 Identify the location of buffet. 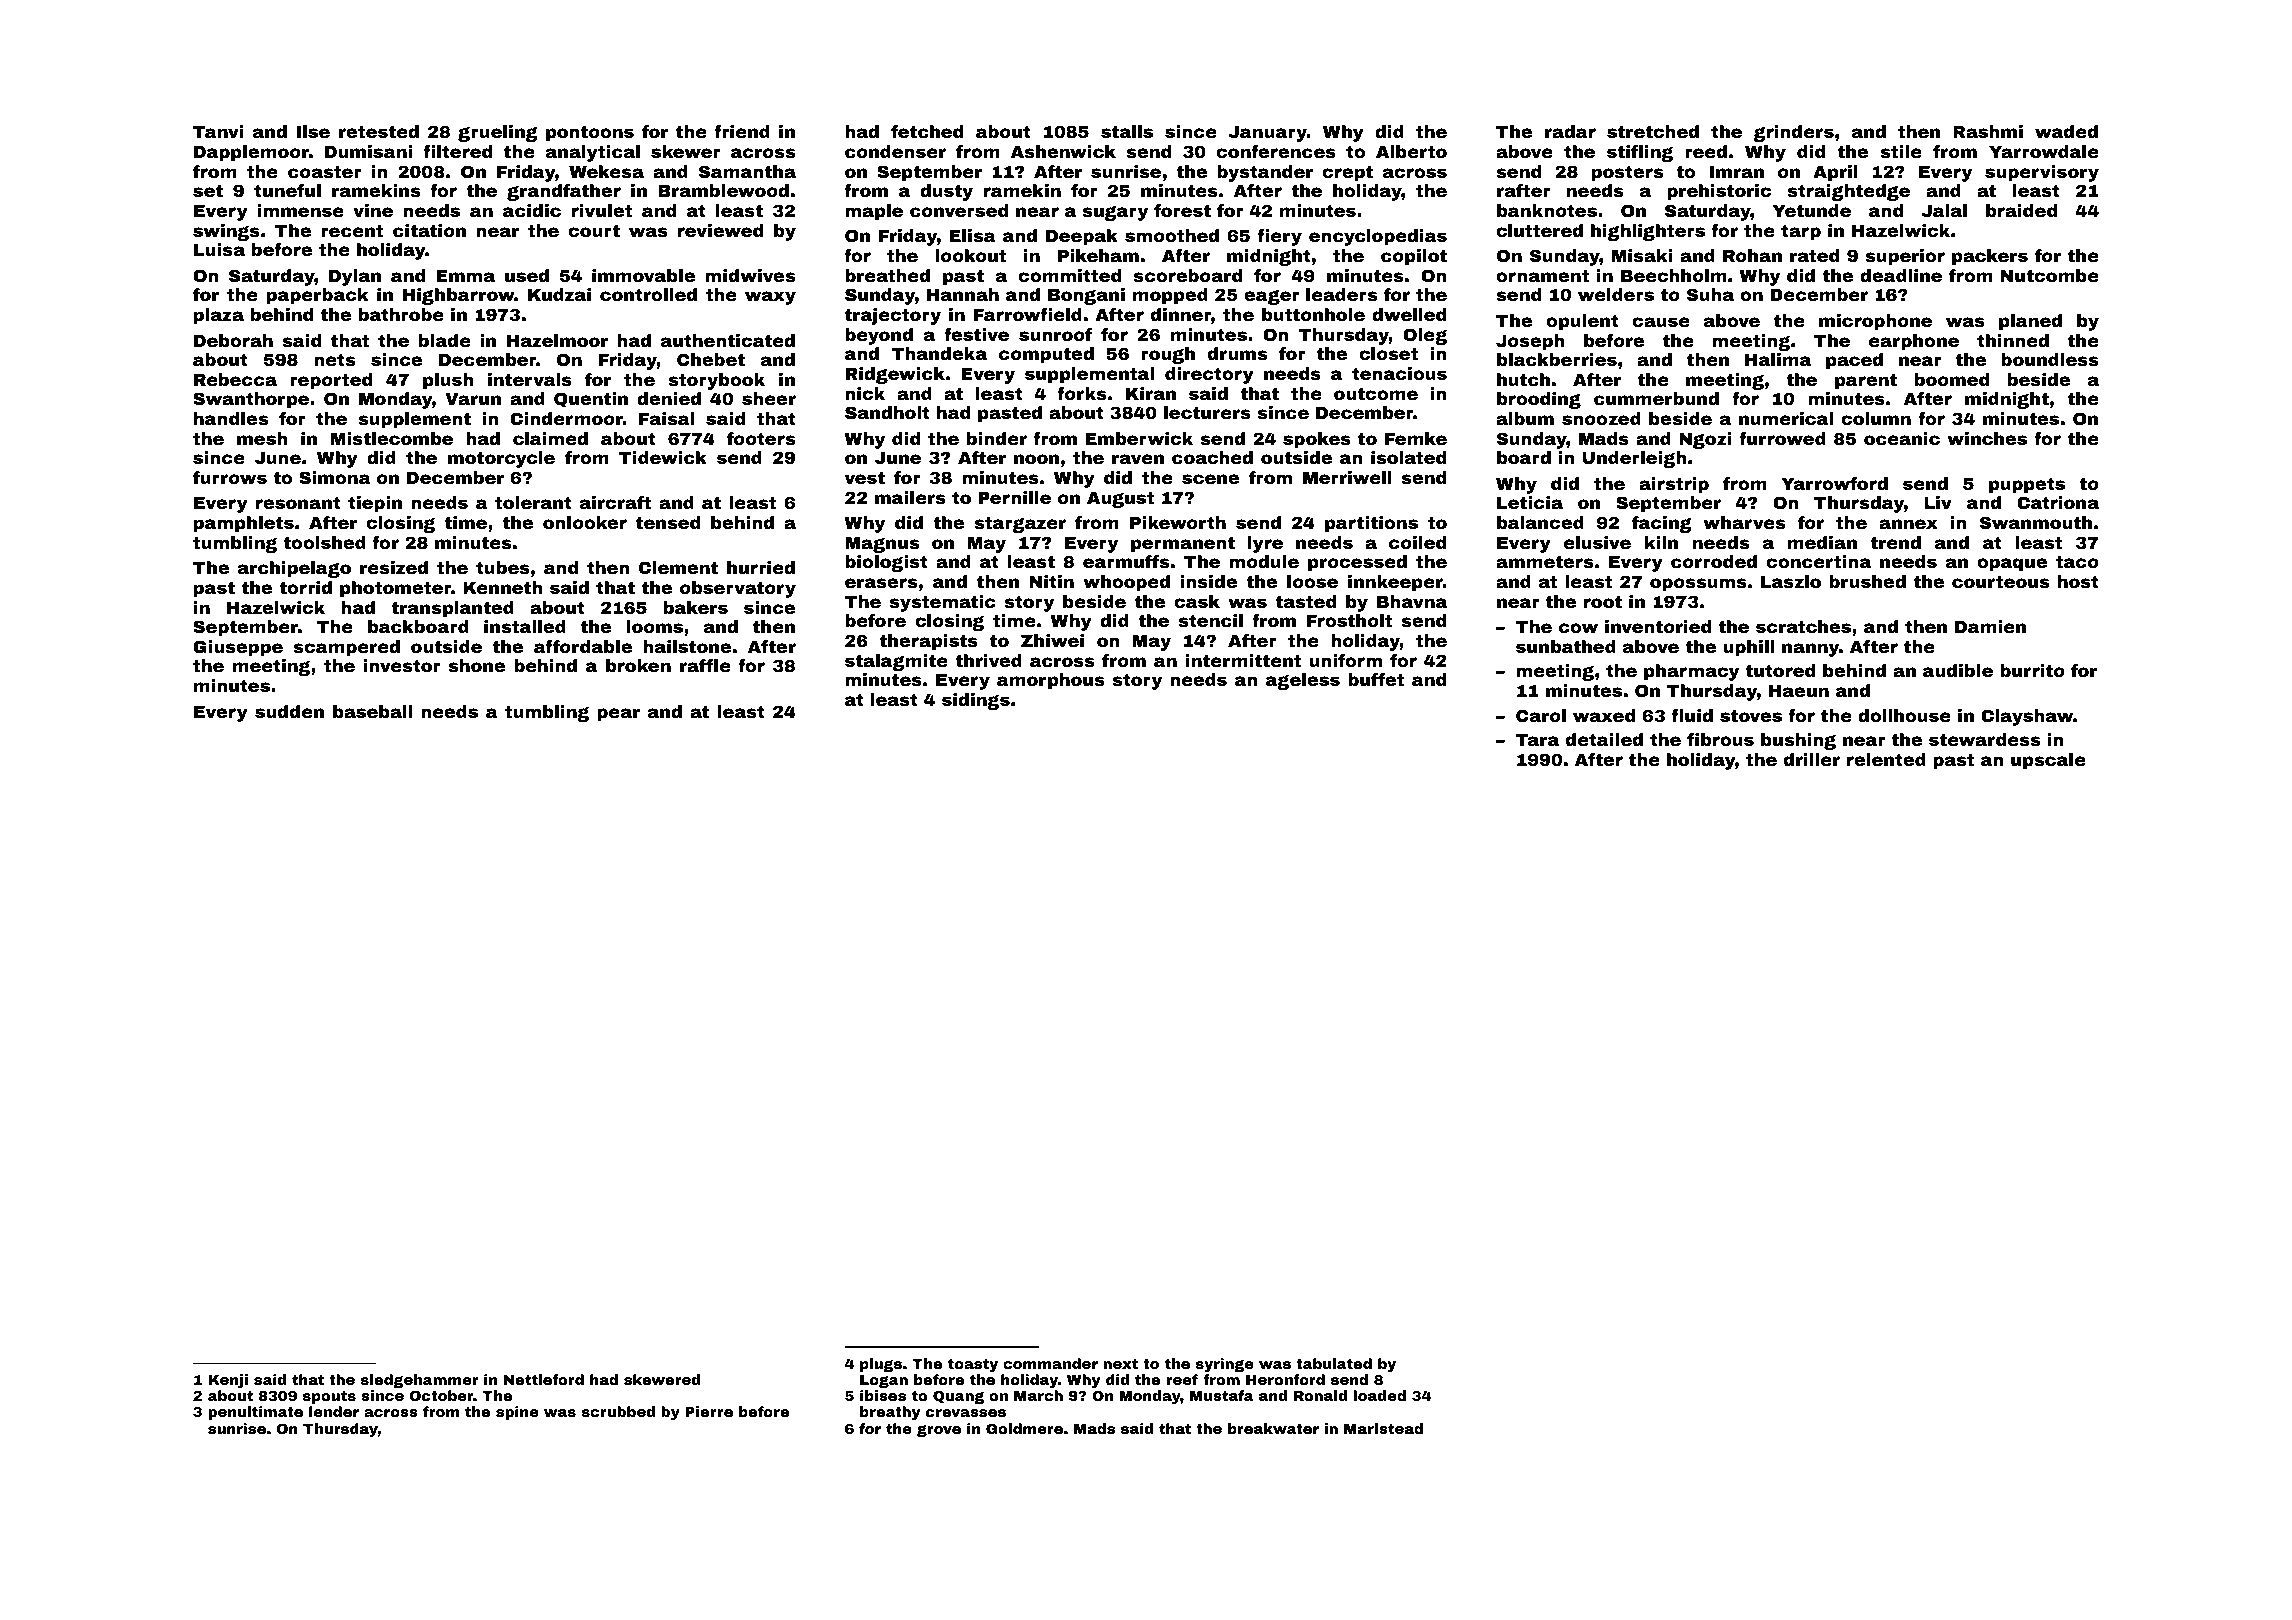
(1376, 679).
